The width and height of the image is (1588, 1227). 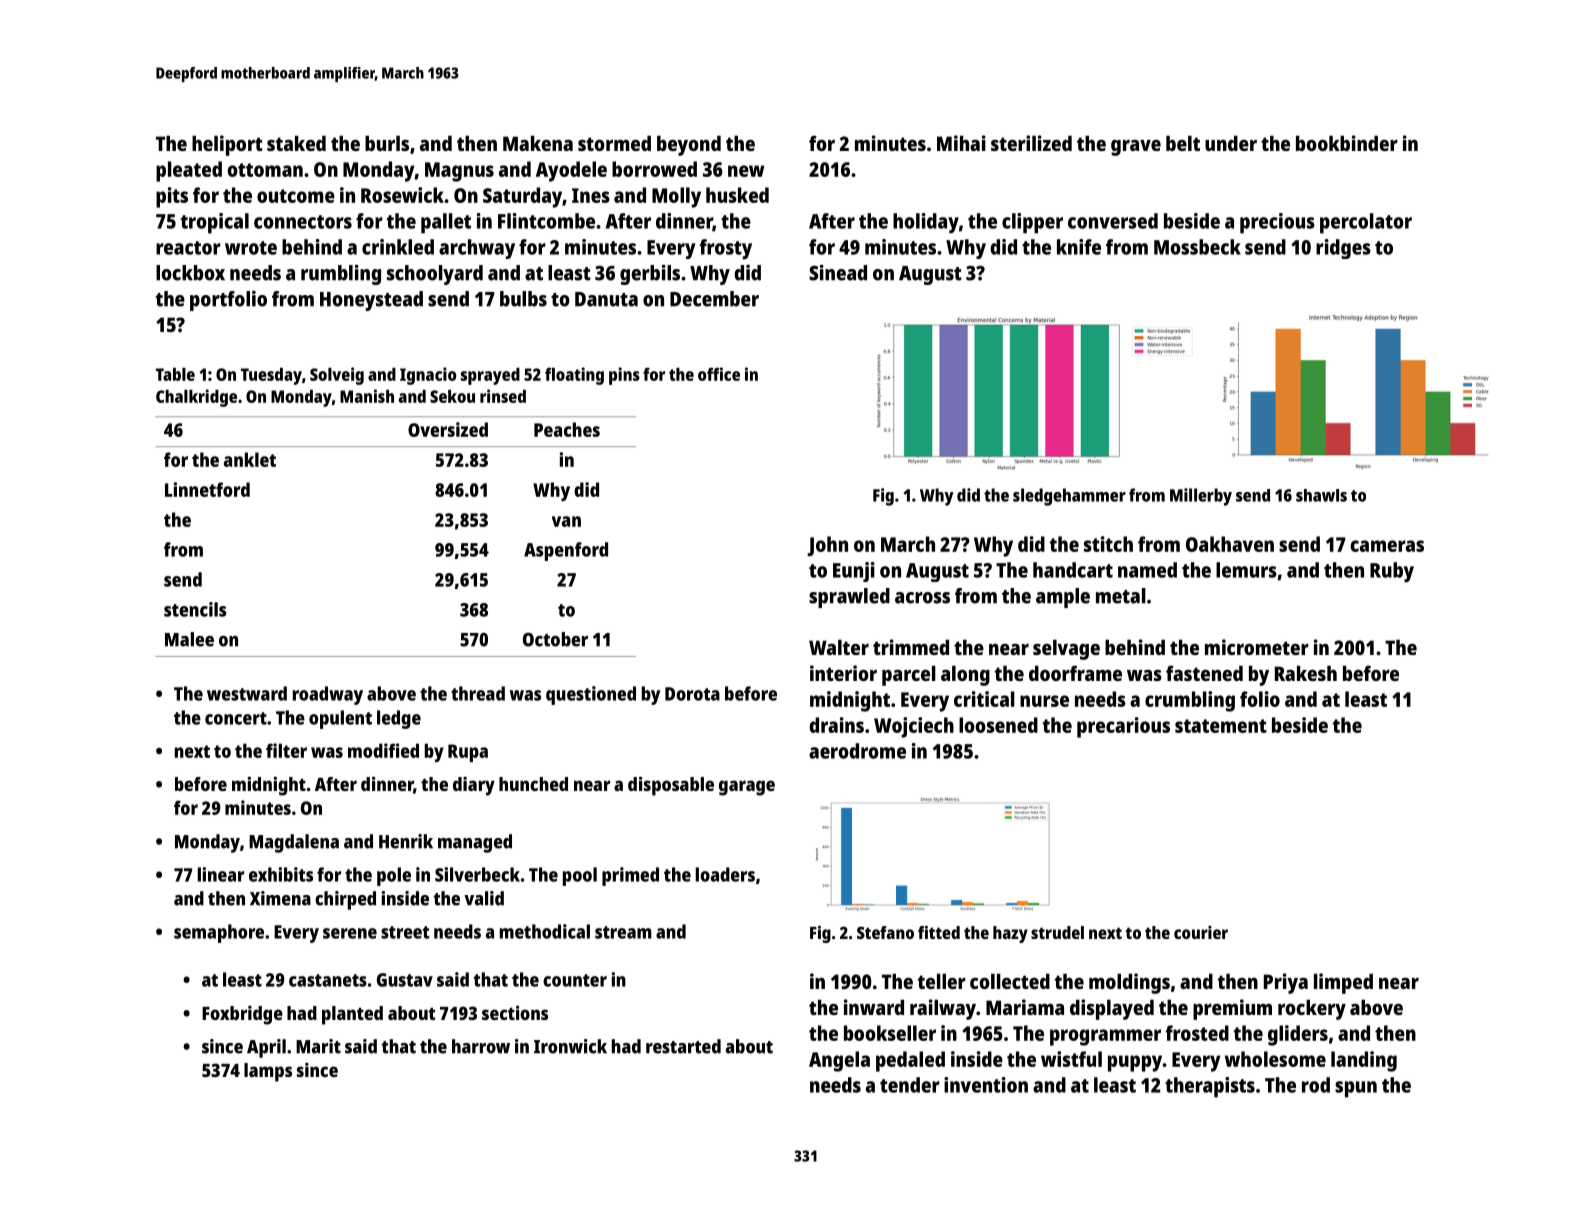 I want to click on conversed, so click(x=1113, y=221).
